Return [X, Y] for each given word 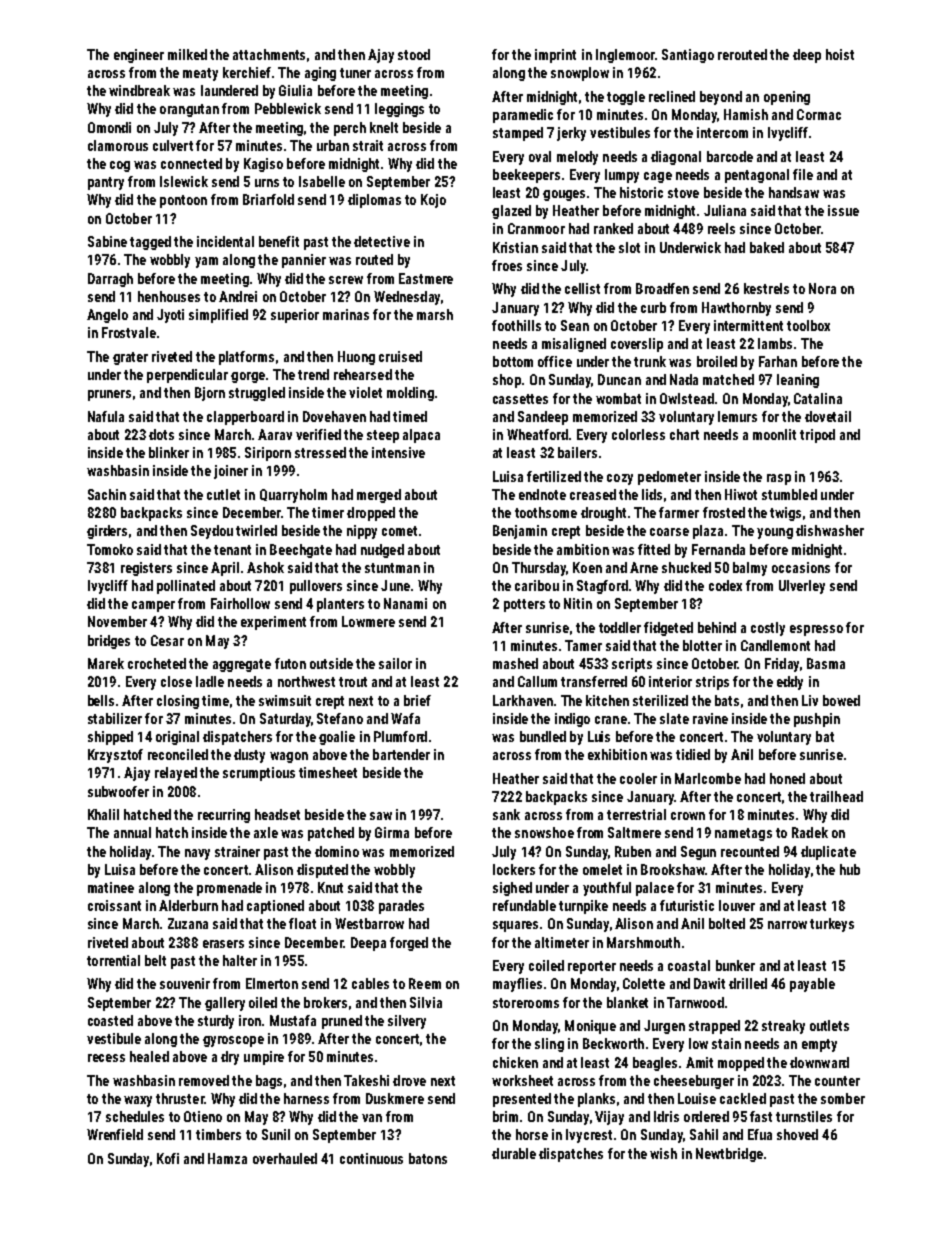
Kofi [168, 1158]
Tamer [583, 645]
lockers [514, 869]
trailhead [836, 796]
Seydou [212, 532]
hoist [840, 54]
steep [383, 436]
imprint [555, 56]
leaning [798, 381]
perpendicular [187, 376]
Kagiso [263, 165]
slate [674, 718]
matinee [111, 887]
